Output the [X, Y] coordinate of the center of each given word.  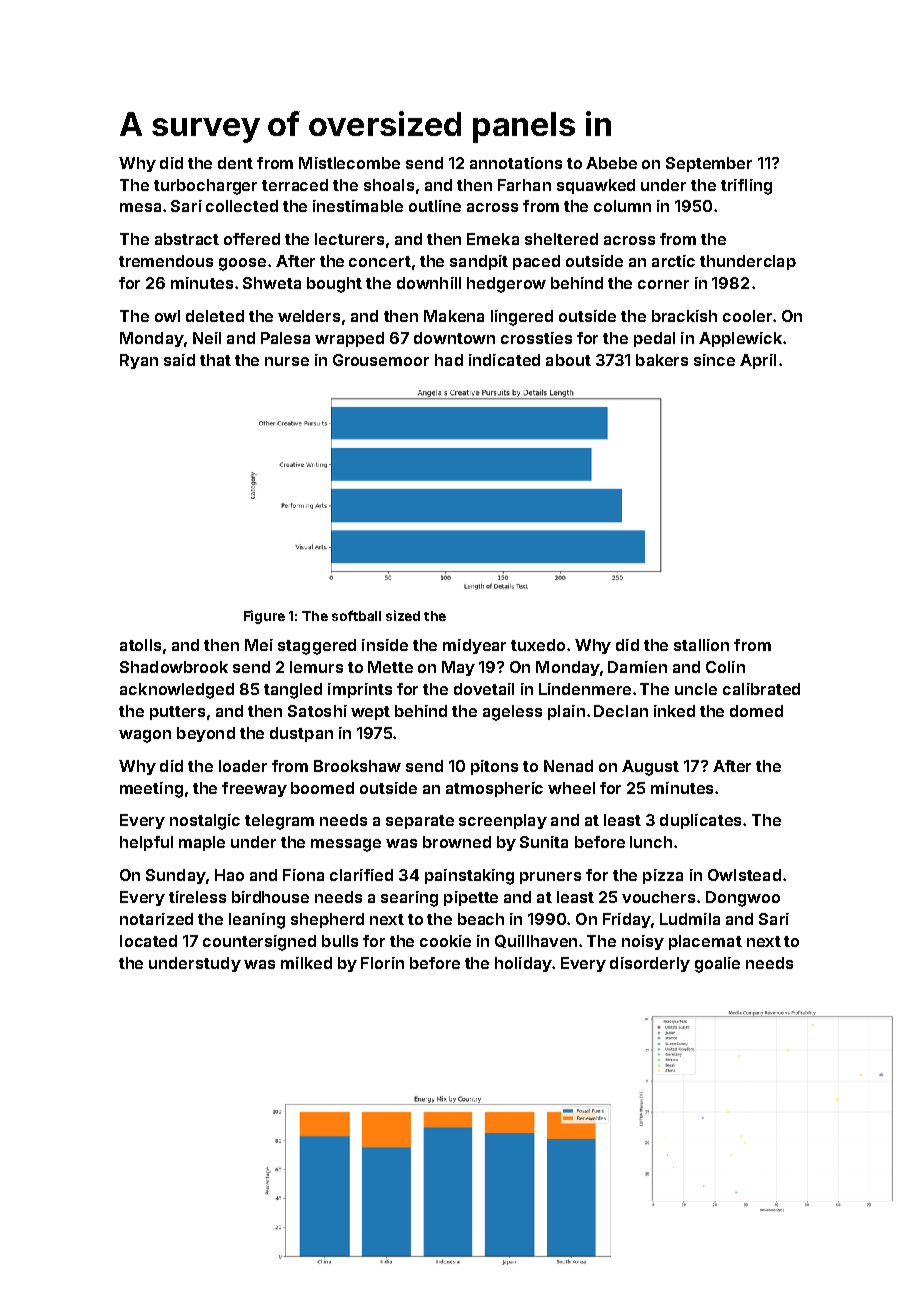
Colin [725, 667]
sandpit [479, 262]
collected [242, 206]
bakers [662, 360]
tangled [293, 691]
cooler [747, 316]
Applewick [740, 339]
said [179, 360]
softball [356, 615]
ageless [512, 713]
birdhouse [270, 897]
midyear [474, 646]
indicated [504, 360]
